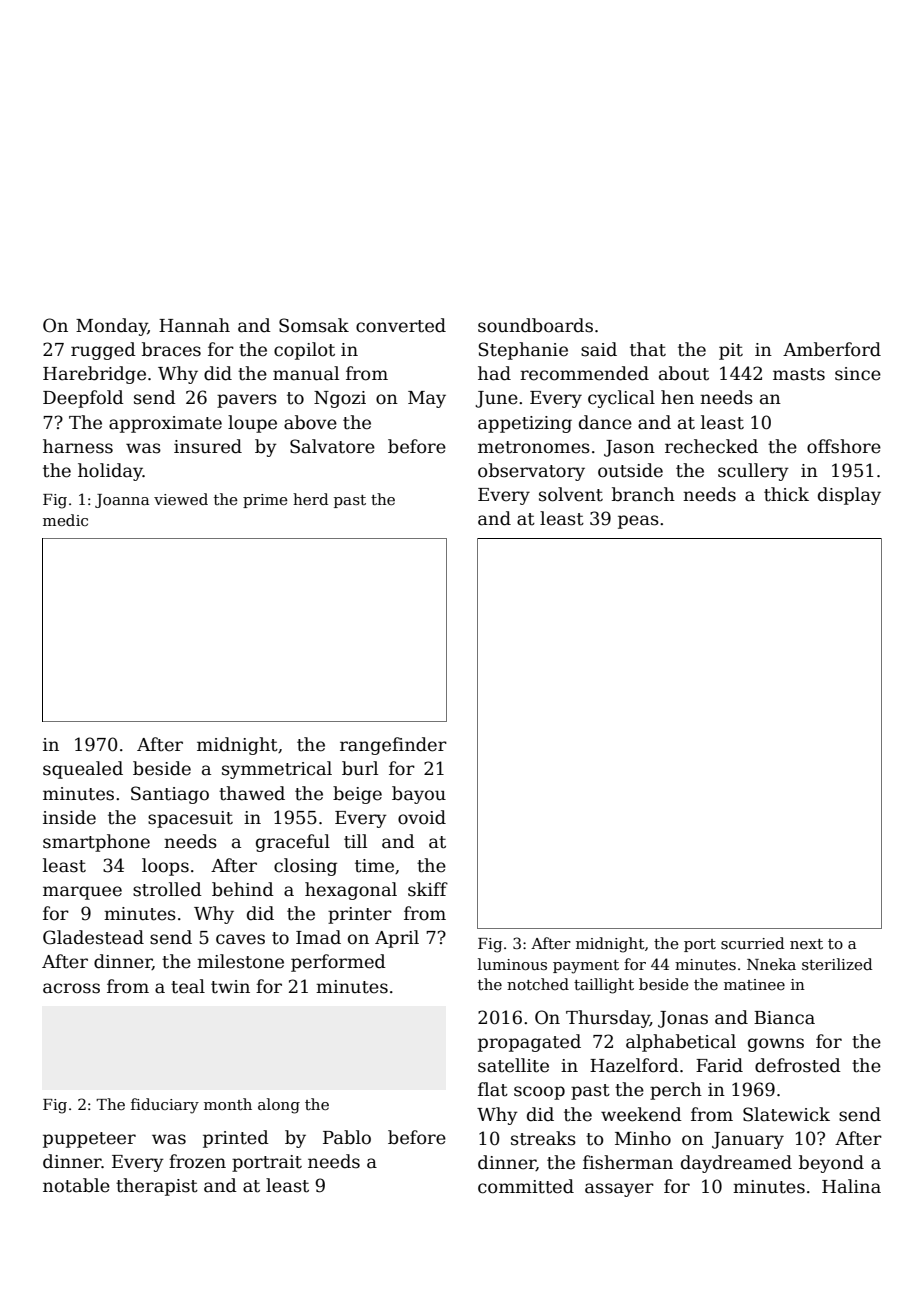 Image resolution: width=924 pixels, height=1308 pixels. Describe the element at coordinates (170, 795) in the screenshot. I see `Santiago` at that location.
